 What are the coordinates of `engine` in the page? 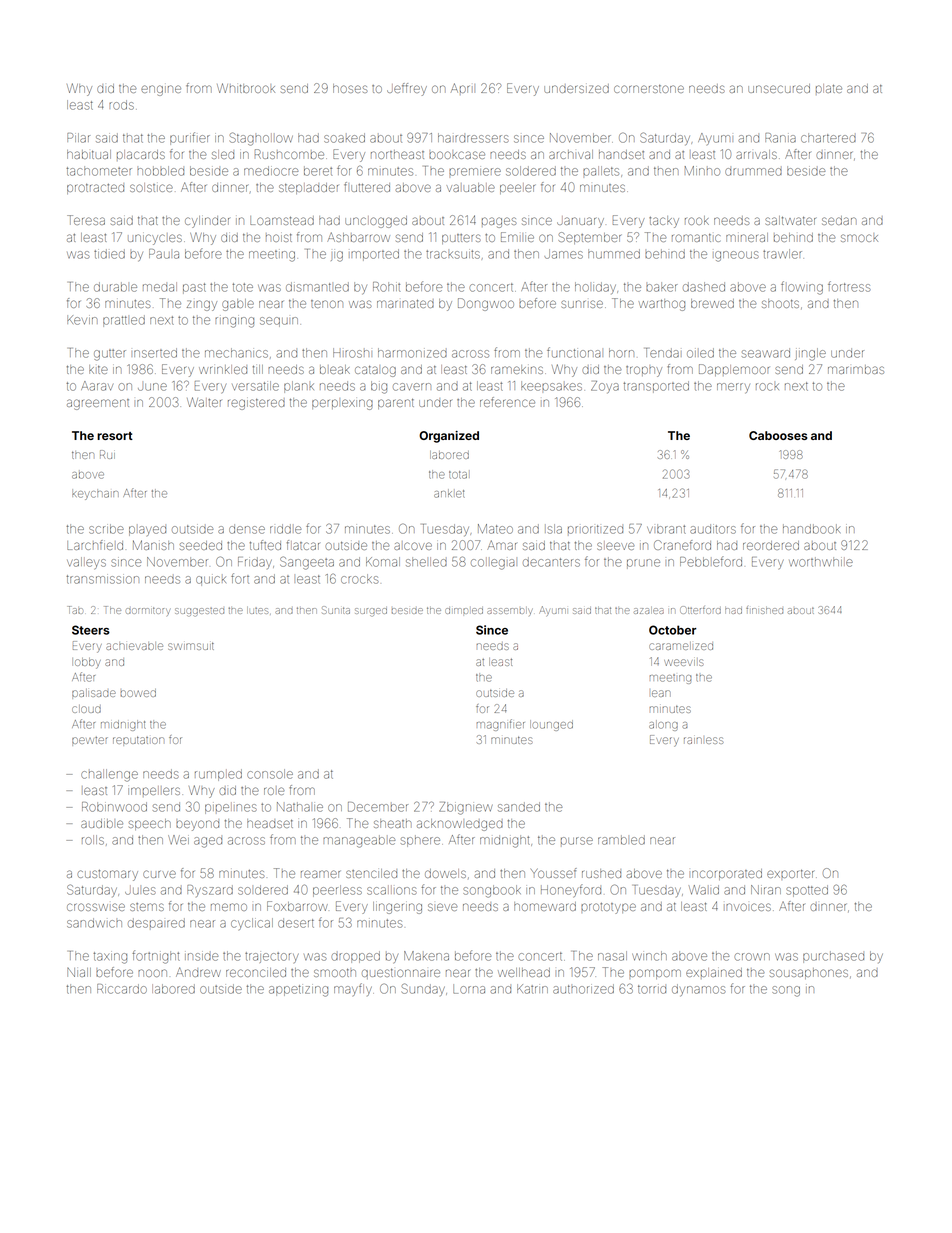 It's located at (161, 90).
